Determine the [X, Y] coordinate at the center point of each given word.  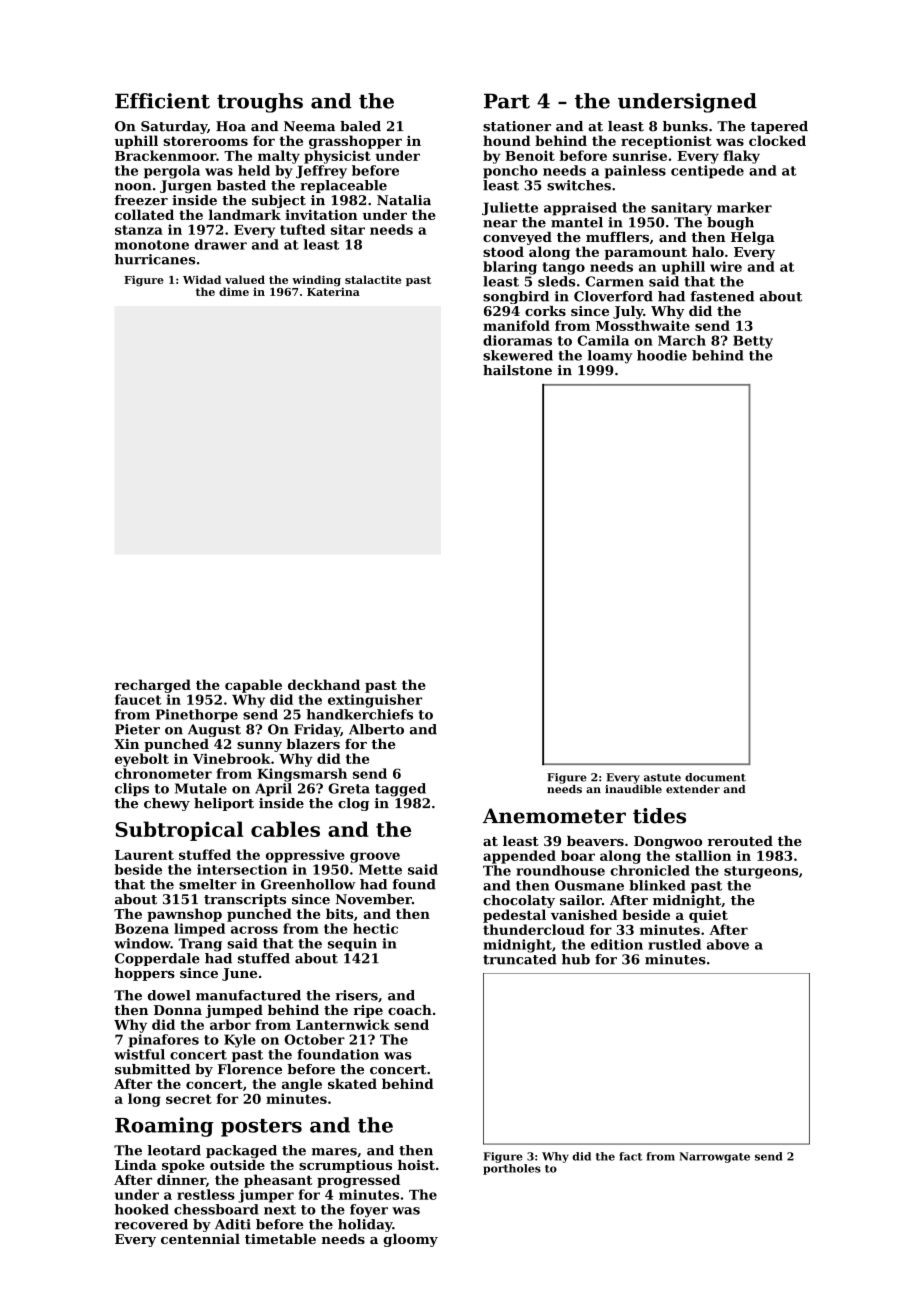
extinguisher [375, 701]
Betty [753, 342]
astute [662, 778]
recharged [153, 686]
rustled [674, 944]
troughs [260, 103]
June [239, 974]
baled [360, 126]
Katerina [333, 291]
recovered [151, 1224]
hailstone [517, 370]
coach [410, 1010]
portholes [512, 1169]
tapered [779, 127]
